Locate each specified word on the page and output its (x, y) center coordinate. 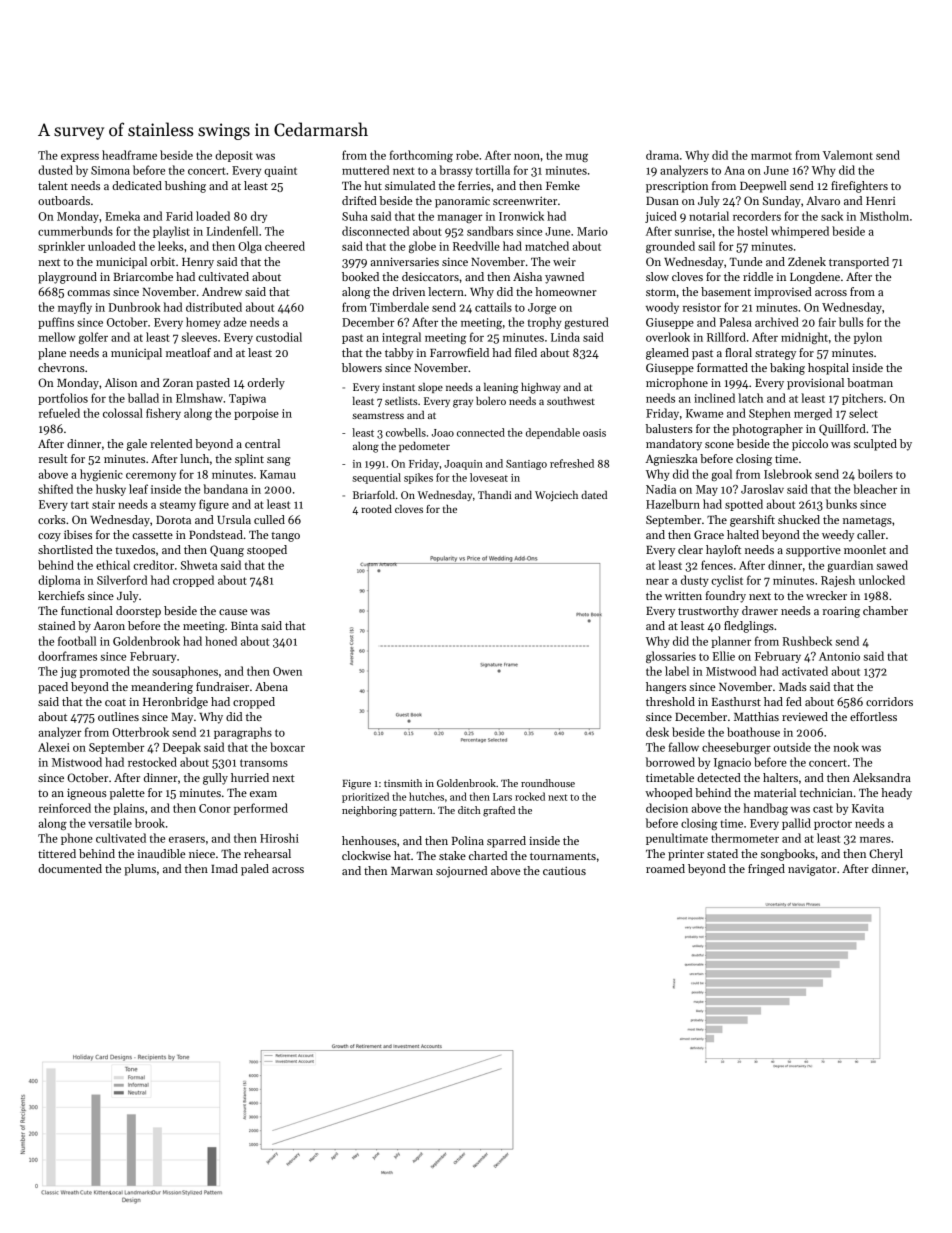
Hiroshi (279, 838)
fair (827, 322)
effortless (873, 716)
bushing (185, 187)
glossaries (671, 657)
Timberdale (399, 307)
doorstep (138, 612)
